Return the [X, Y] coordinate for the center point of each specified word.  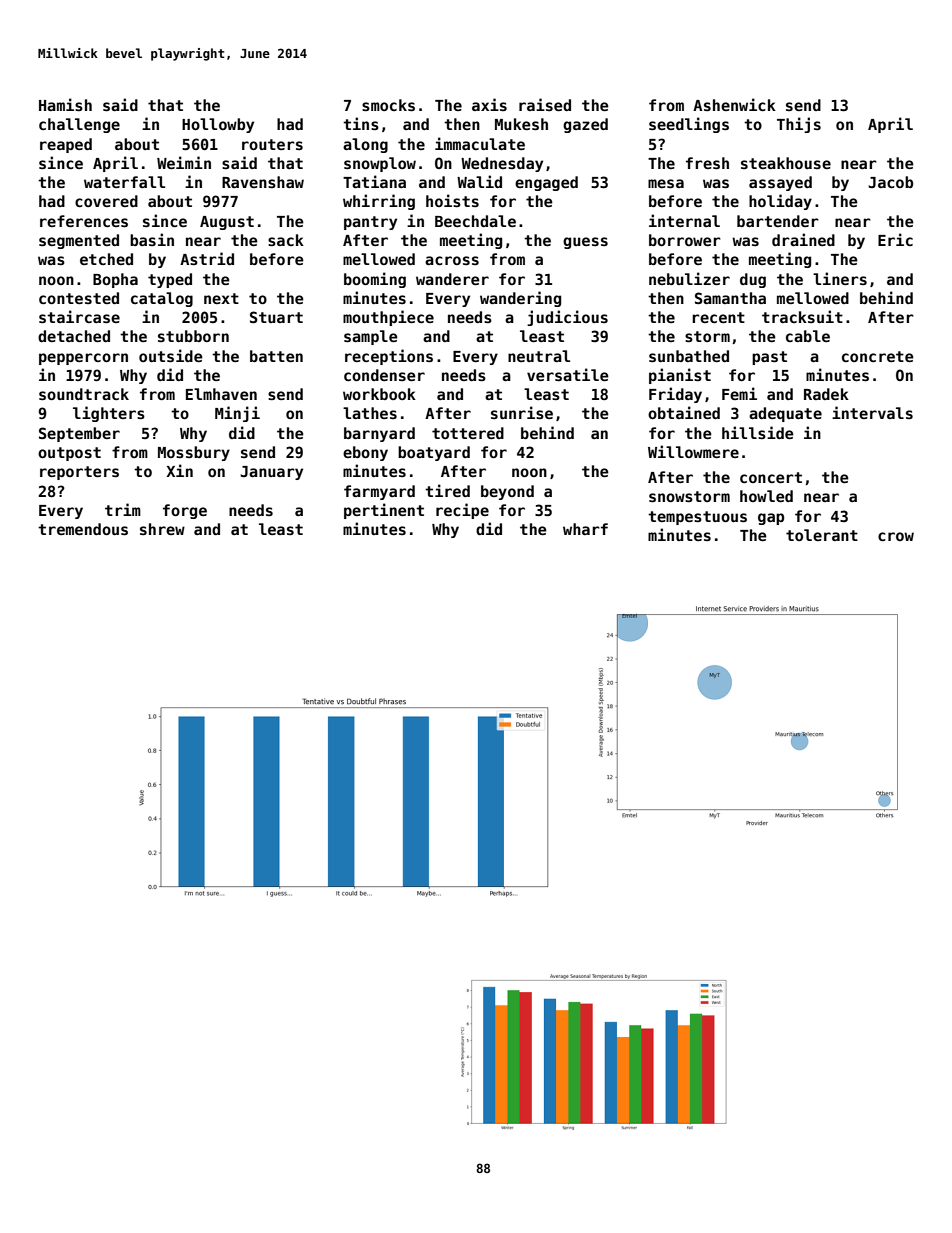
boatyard [434, 453]
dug [753, 280]
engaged [546, 183]
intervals [872, 412]
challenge [79, 125]
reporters [79, 473]
